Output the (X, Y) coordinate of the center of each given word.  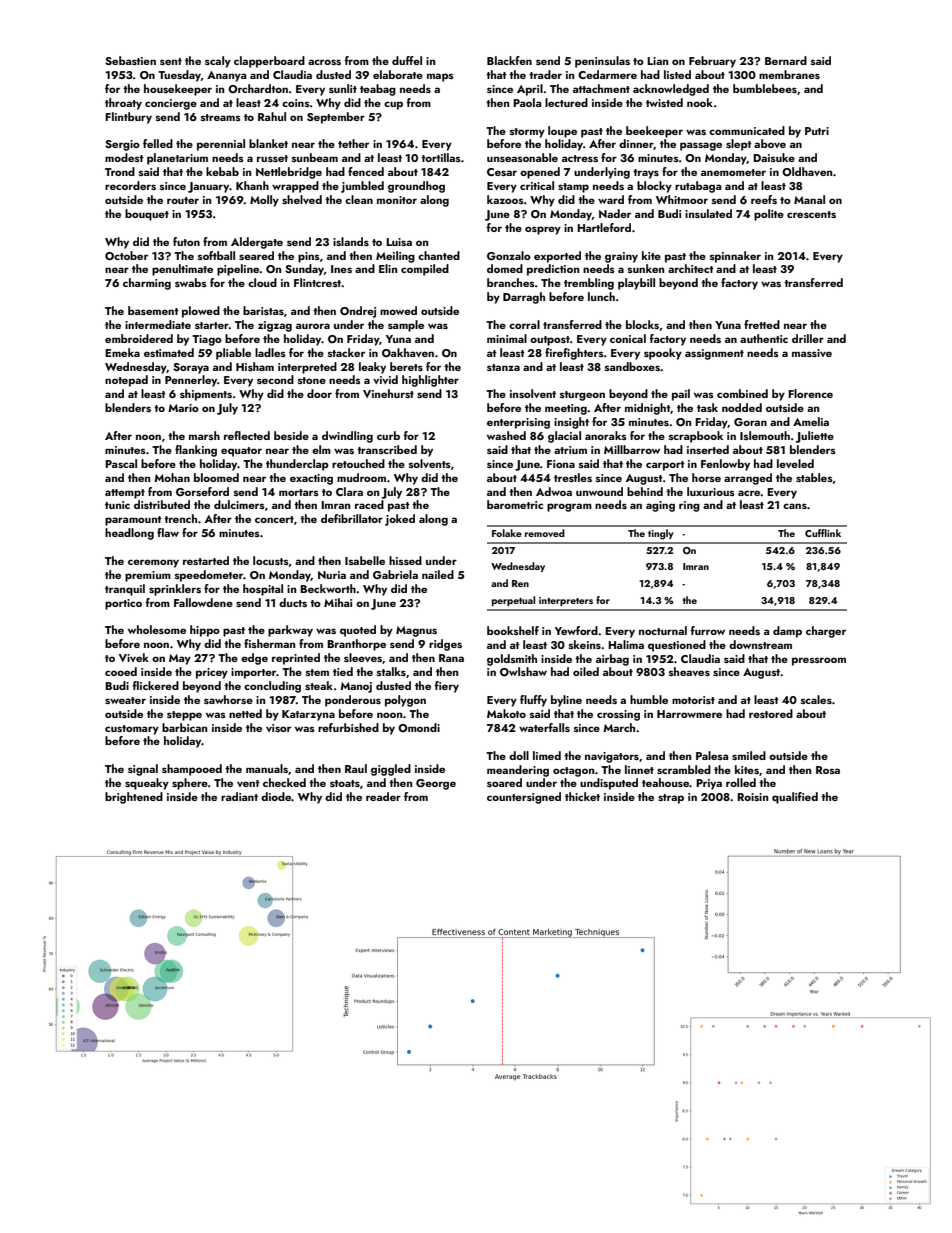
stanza (503, 367)
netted (245, 713)
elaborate (398, 74)
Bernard (786, 60)
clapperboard (269, 62)
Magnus (416, 631)
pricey (212, 673)
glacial (564, 437)
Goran (750, 422)
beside (291, 435)
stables (814, 477)
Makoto (506, 713)
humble (649, 699)
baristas (263, 310)
